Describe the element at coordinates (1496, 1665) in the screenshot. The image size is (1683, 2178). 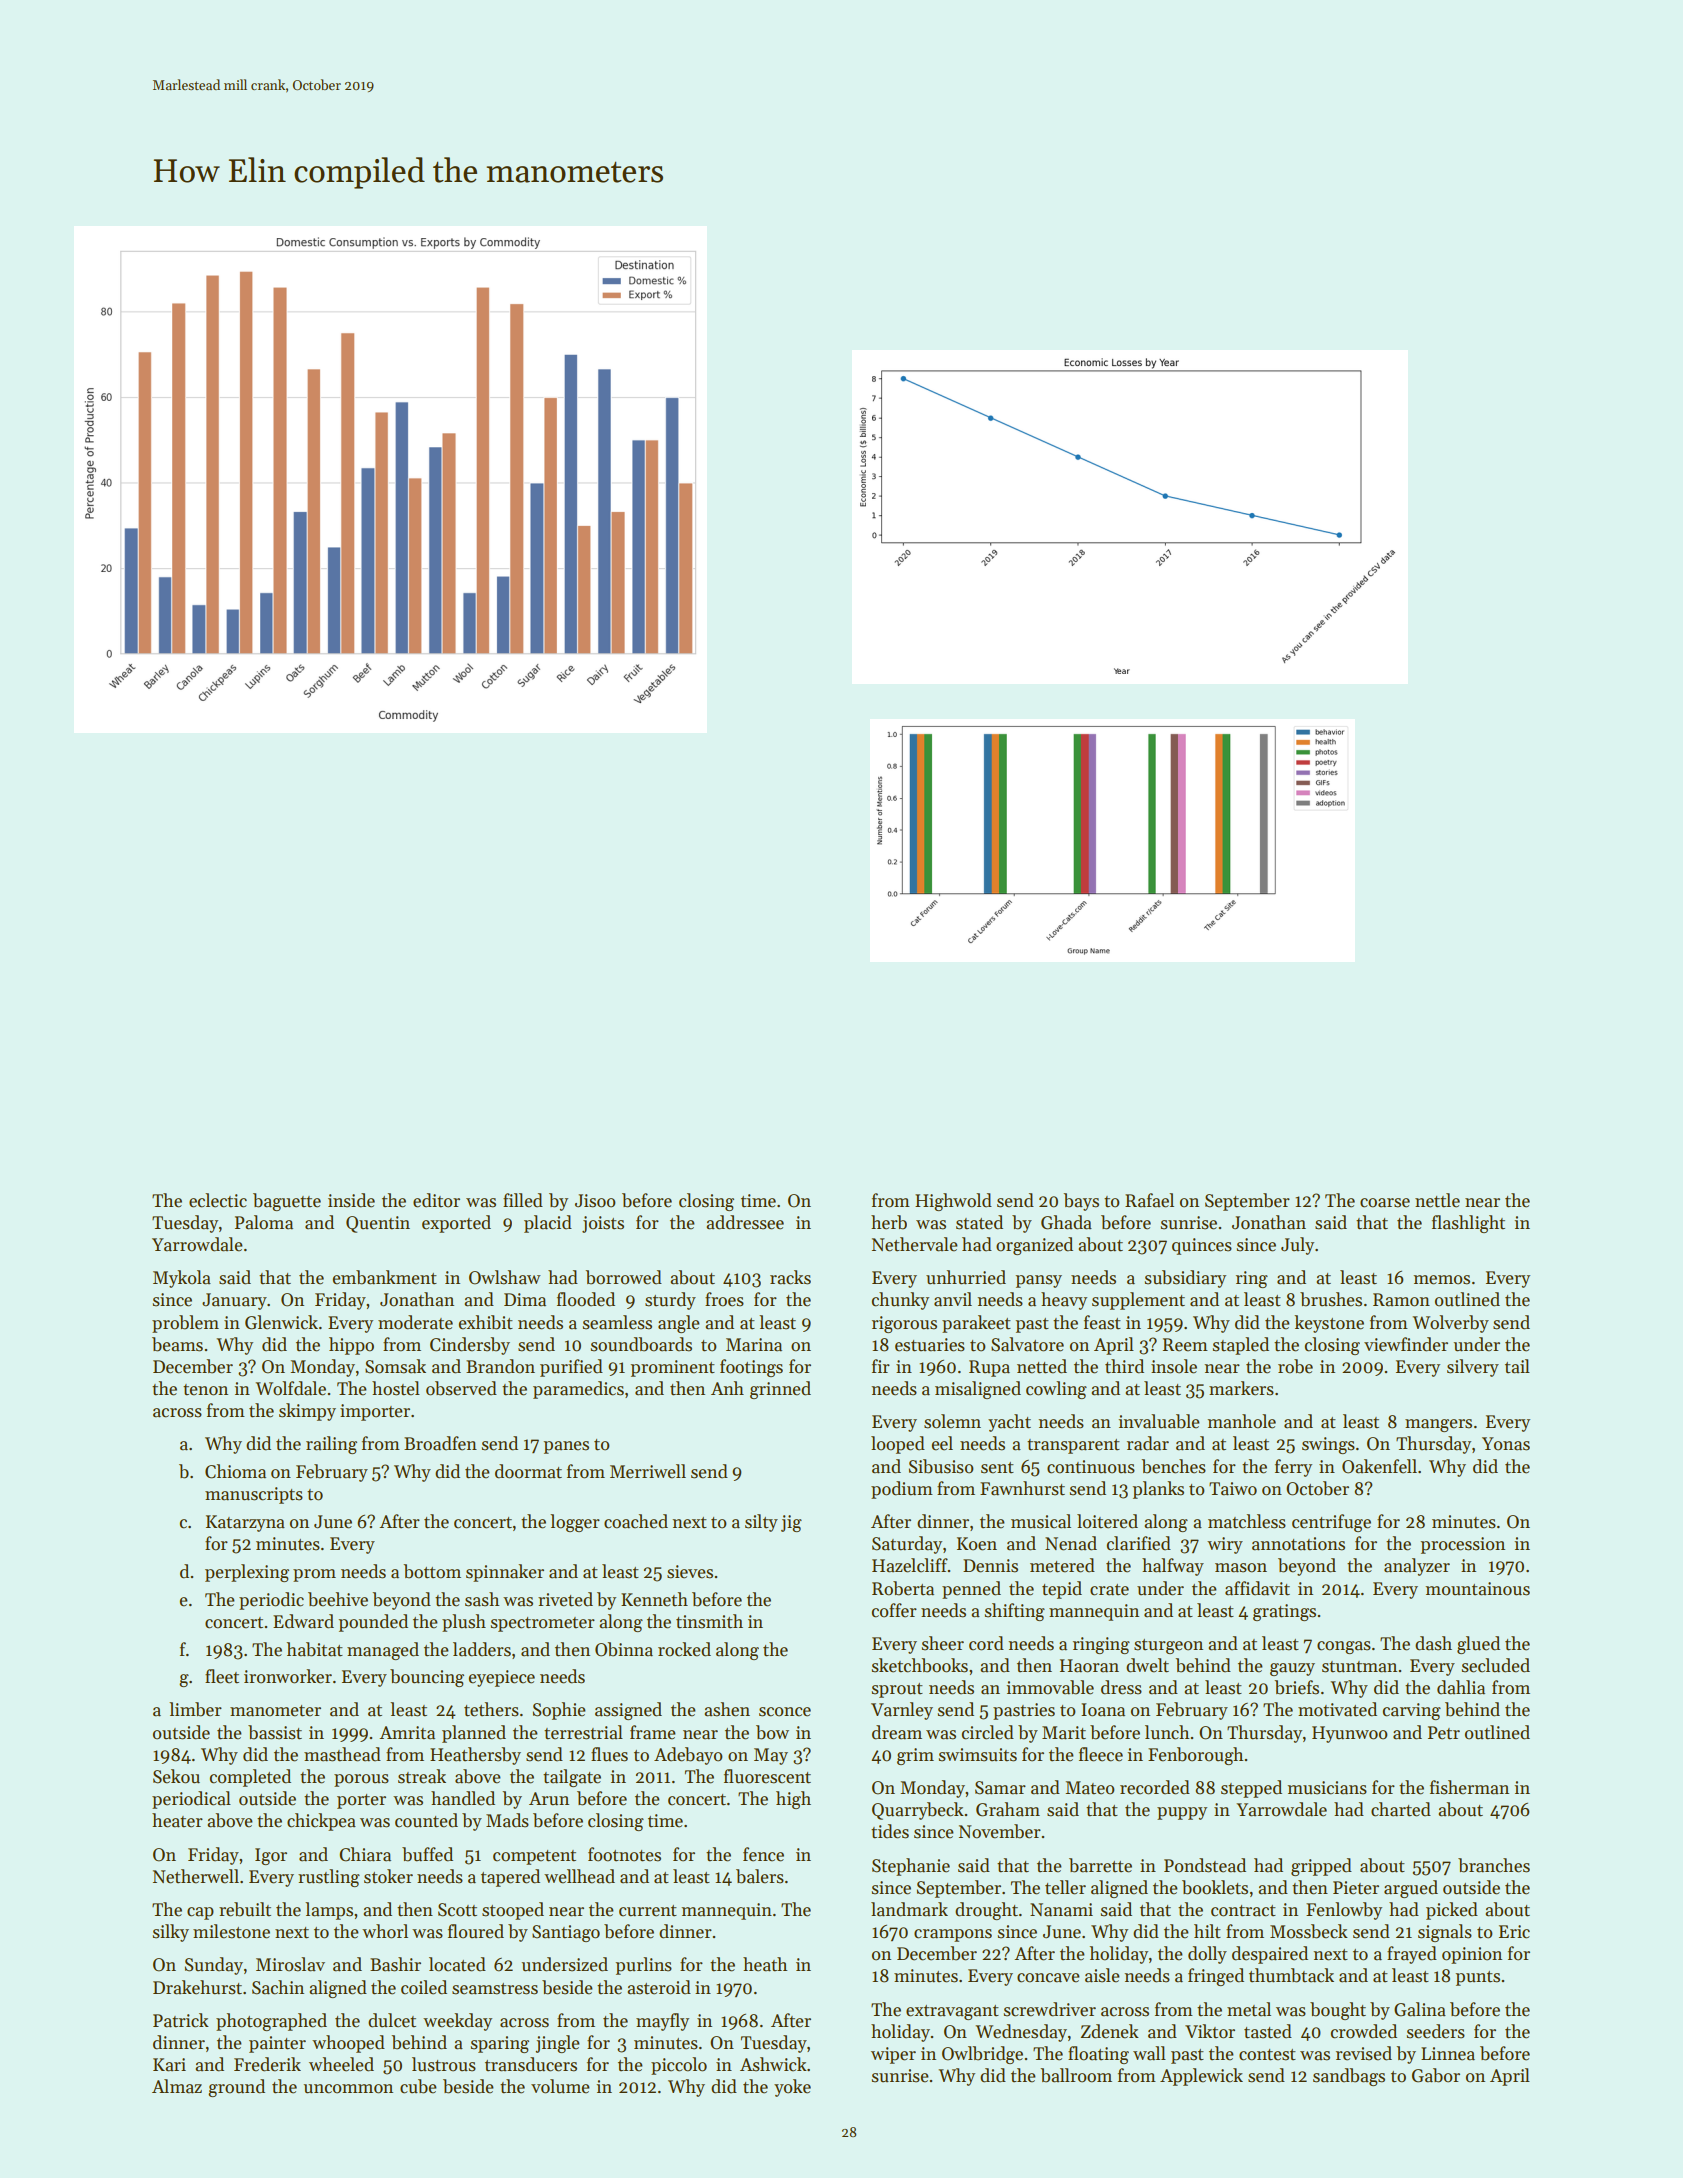
I see `secluded` at that location.
